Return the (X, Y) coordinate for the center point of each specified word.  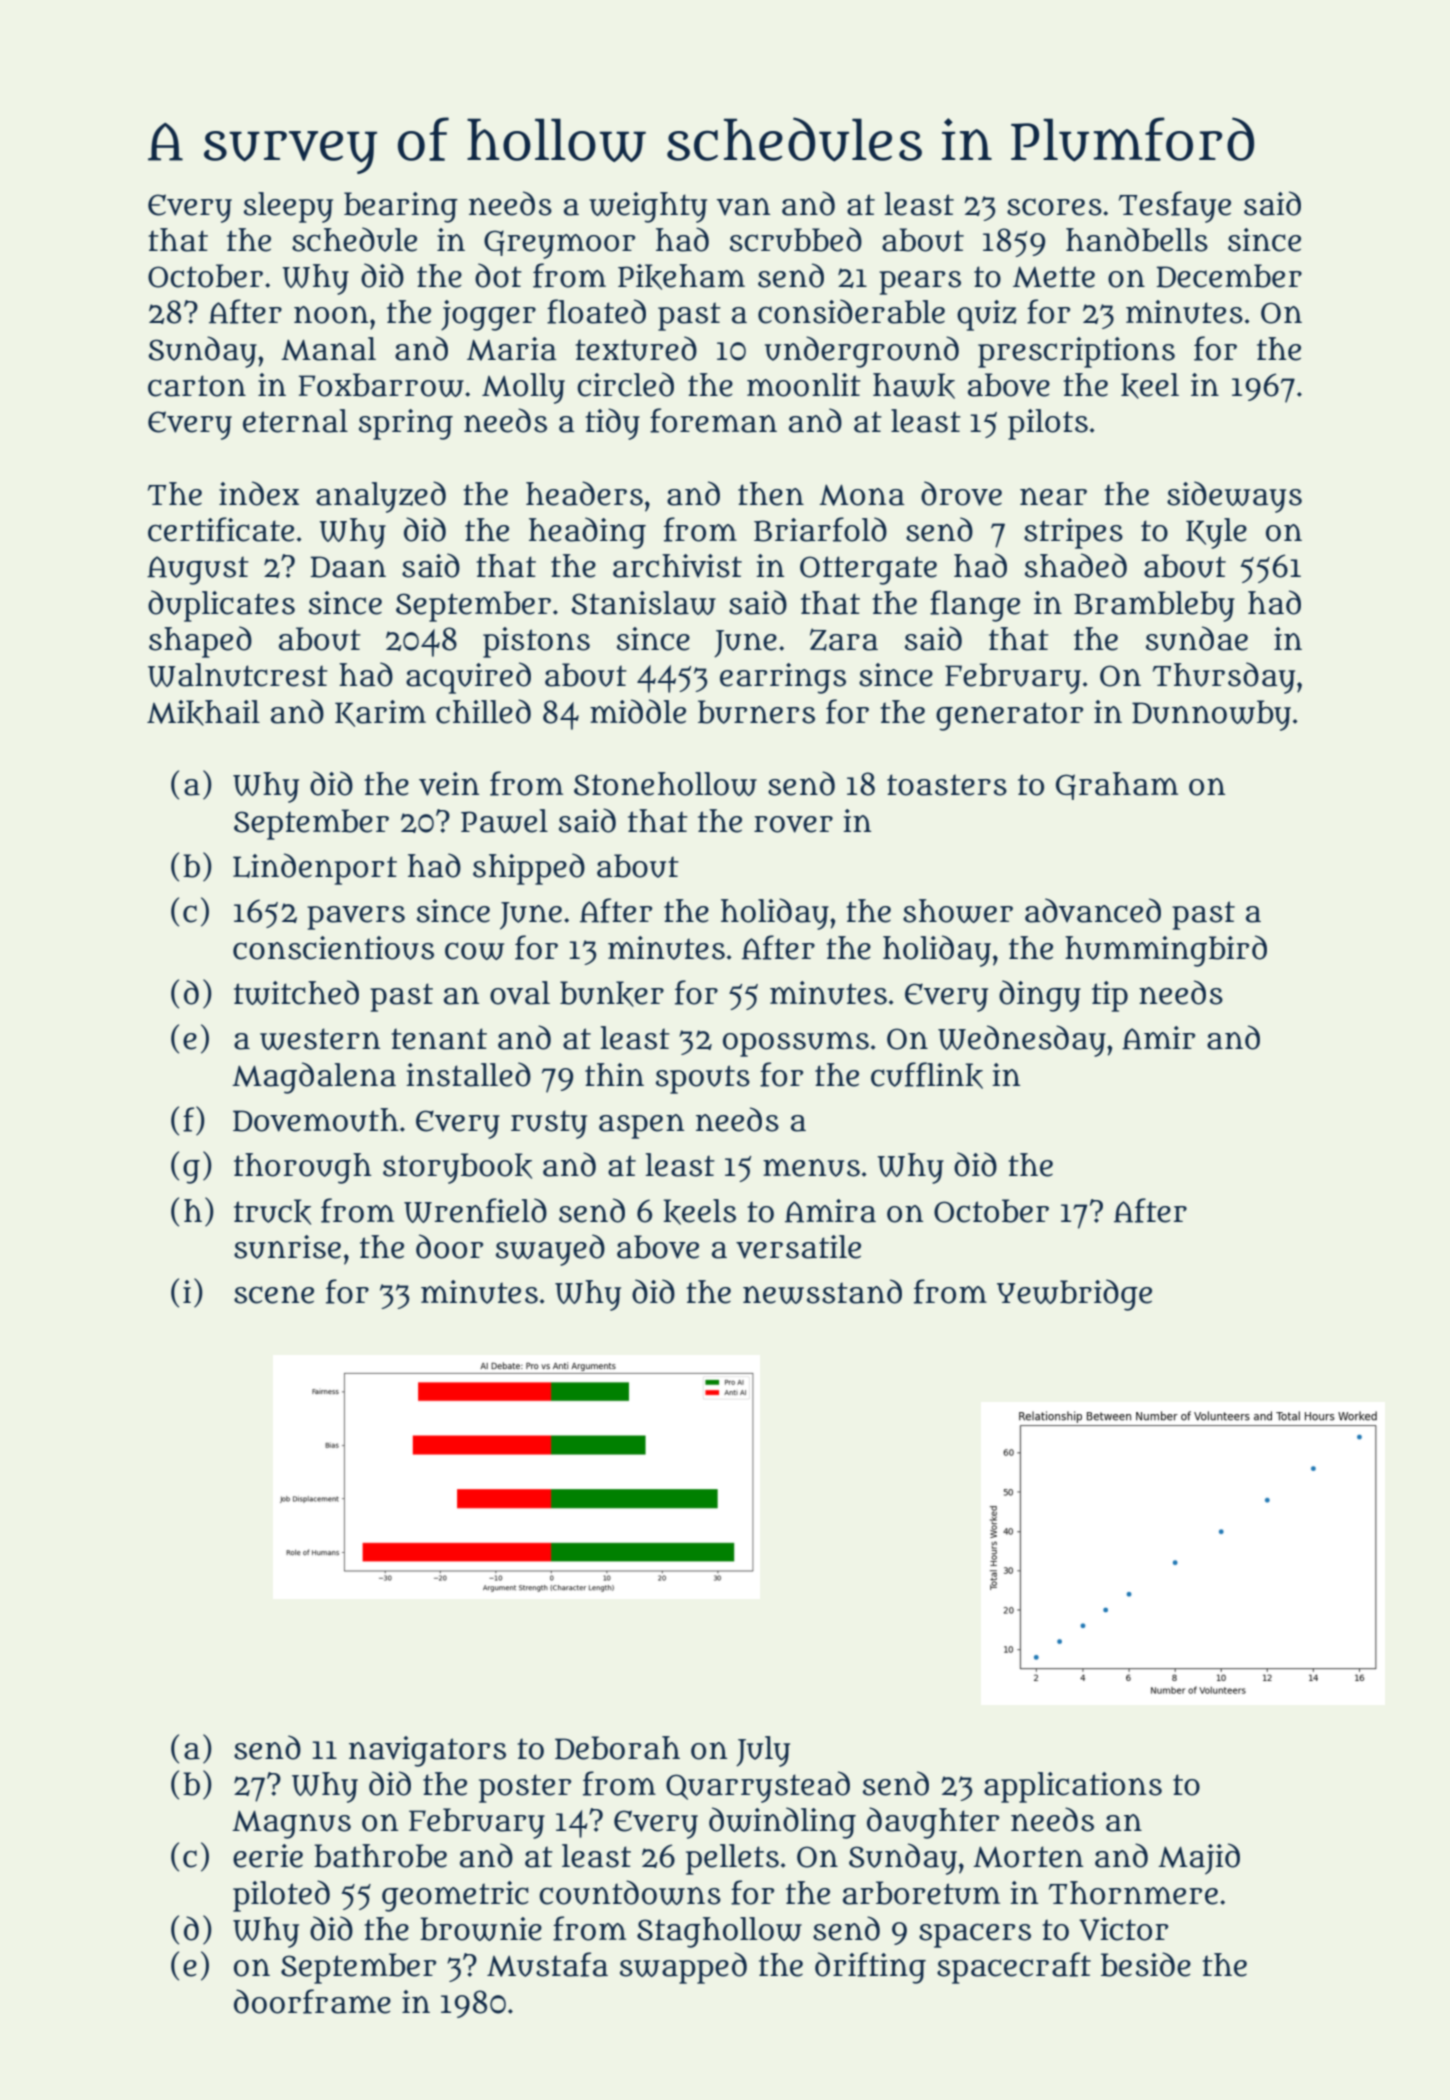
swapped (683, 1968)
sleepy (288, 207)
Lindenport (315, 869)
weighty (648, 207)
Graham (1117, 786)
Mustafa (547, 1964)
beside (1146, 1964)
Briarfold (820, 529)
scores (1054, 207)
